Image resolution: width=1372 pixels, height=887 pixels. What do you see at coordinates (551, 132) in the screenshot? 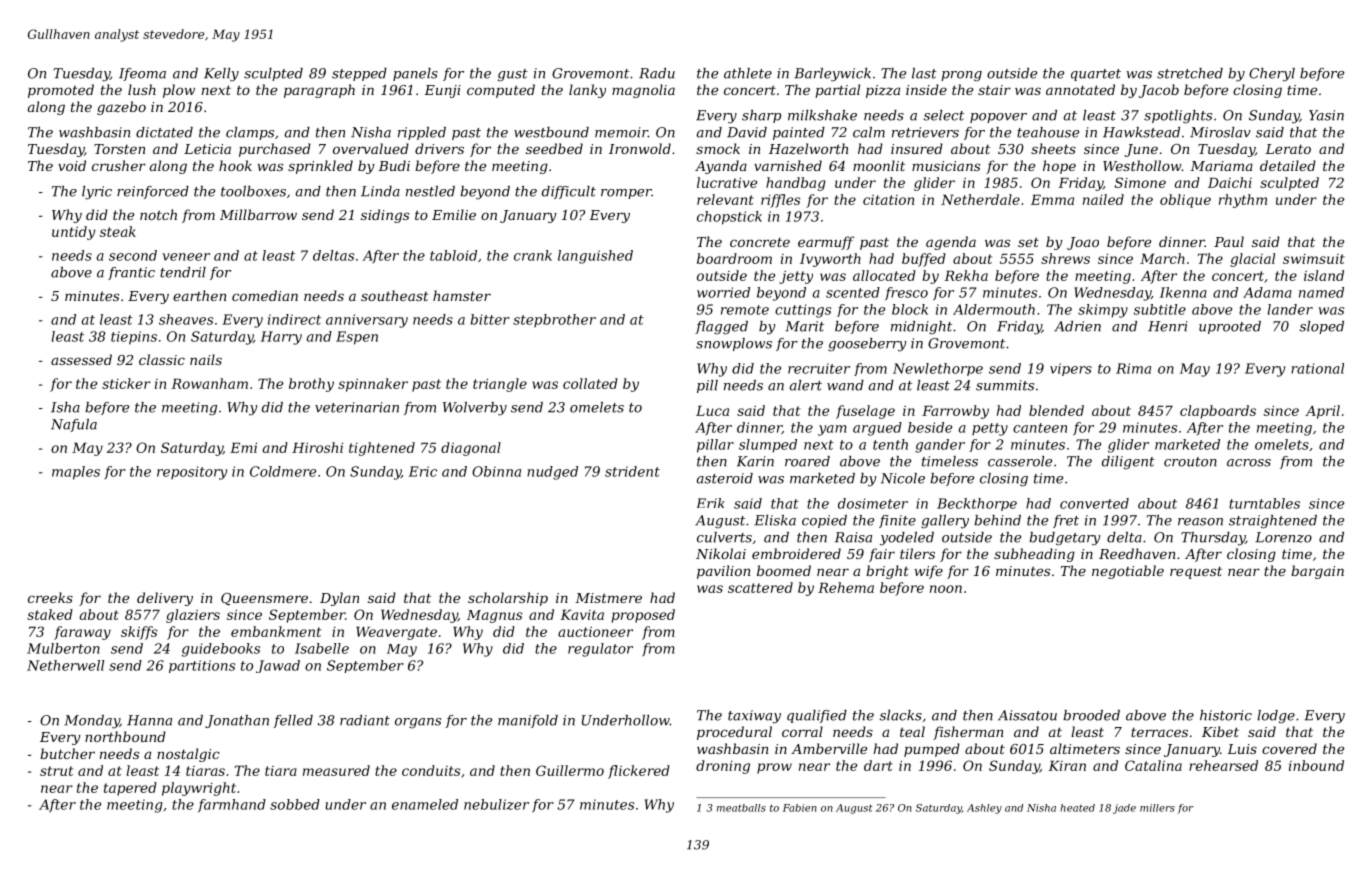
I see `westbound` at bounding box center [551, 132].
